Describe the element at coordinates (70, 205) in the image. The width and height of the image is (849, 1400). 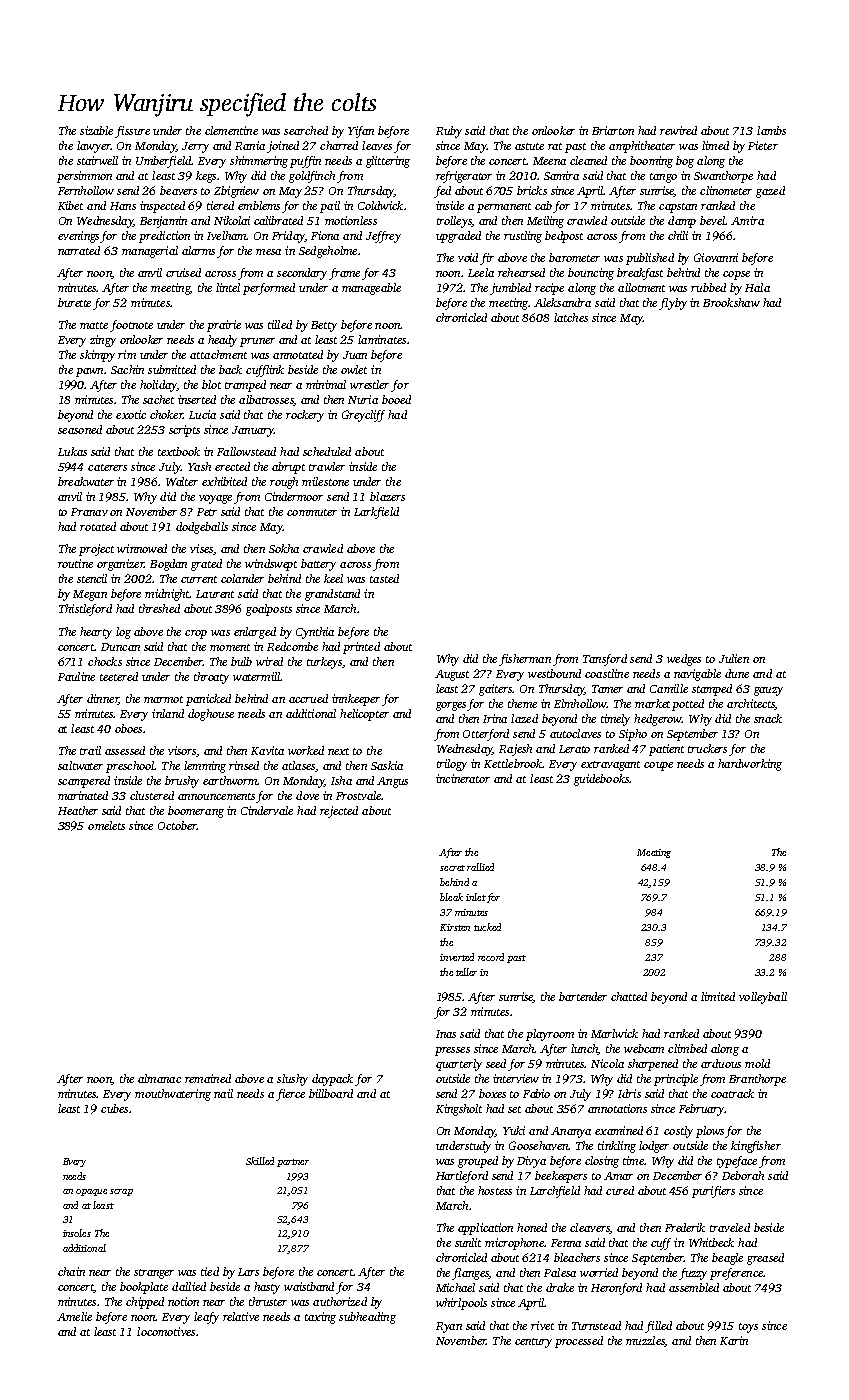
I see `Kibet` at that location.
